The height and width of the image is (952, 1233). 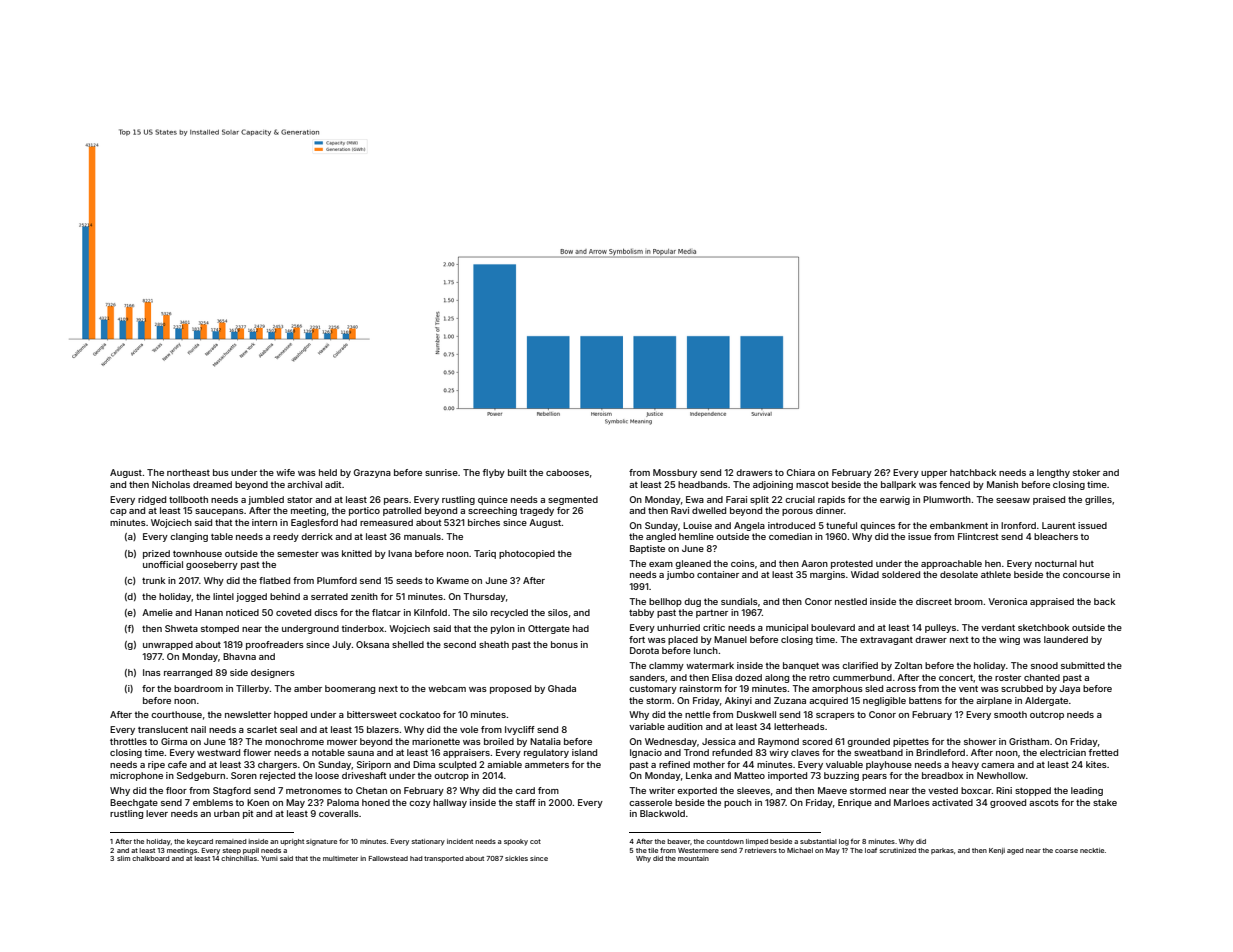 I want to click on built, so click(x=517, y=472).
